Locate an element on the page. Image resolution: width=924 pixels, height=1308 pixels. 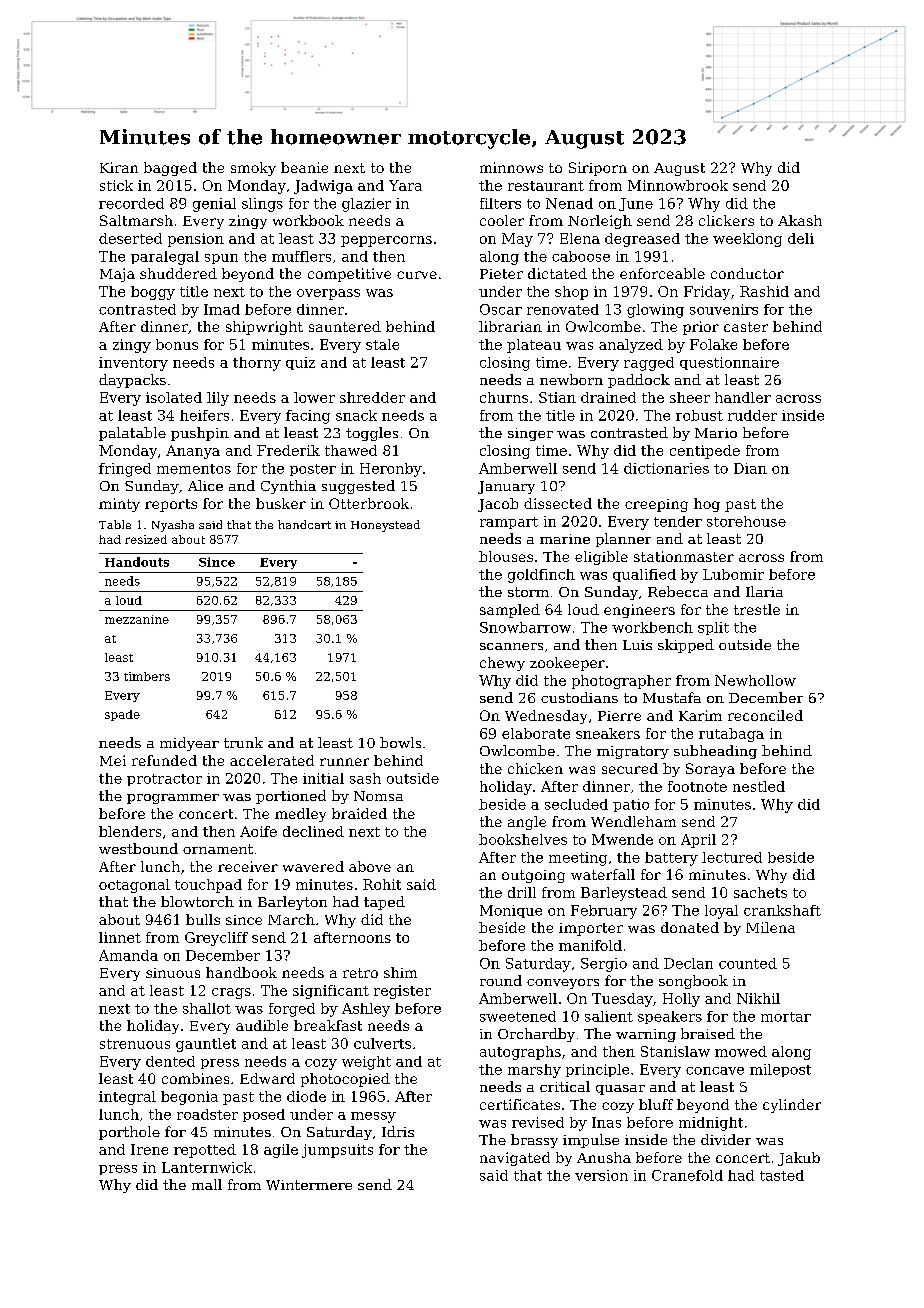
nestled is located at coordinates (759, 786).
